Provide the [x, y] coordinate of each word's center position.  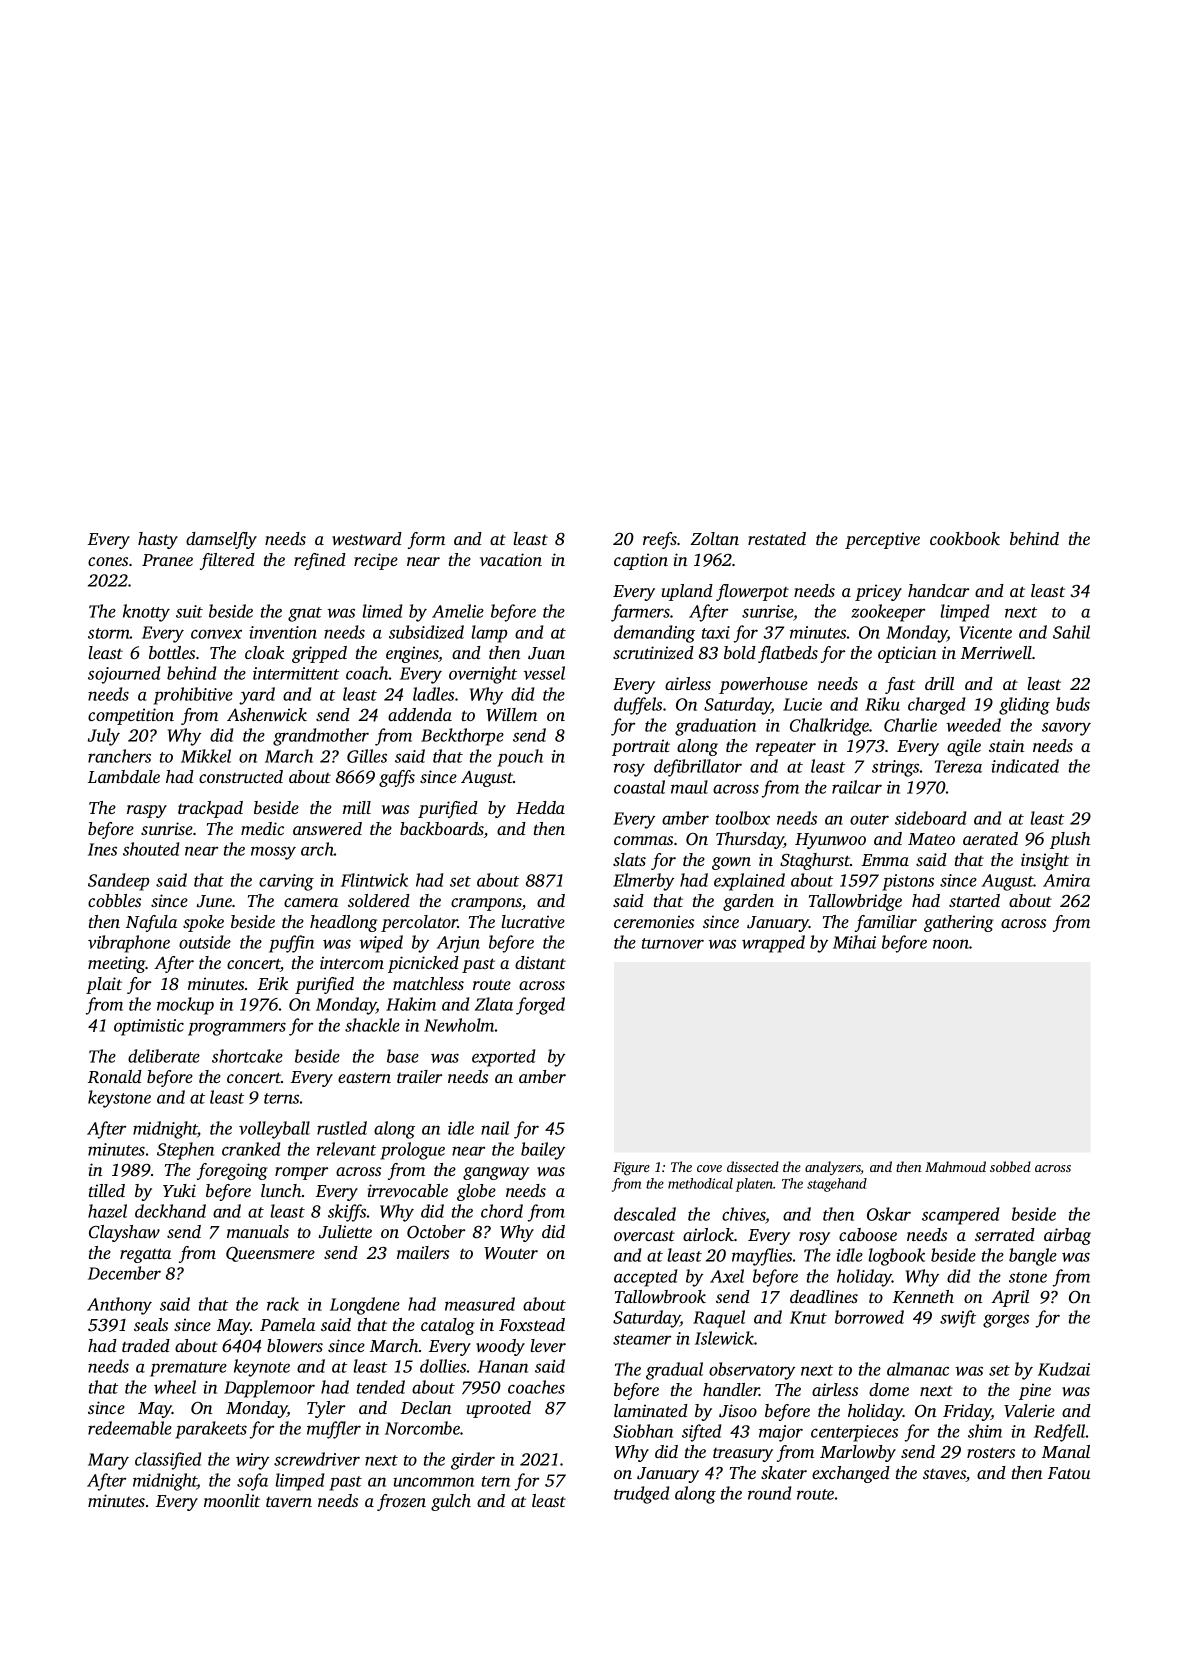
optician [907, 654]
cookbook [965, 538]
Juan [546, 653]
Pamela [287, 1324]
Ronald [115, 1077]
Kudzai [1064, 1369]
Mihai [854, 942]
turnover [673, 943]
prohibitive [193, 696]
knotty [146, 613]
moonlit [232, 1500]
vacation [511, 559]
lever [548, 1345]
